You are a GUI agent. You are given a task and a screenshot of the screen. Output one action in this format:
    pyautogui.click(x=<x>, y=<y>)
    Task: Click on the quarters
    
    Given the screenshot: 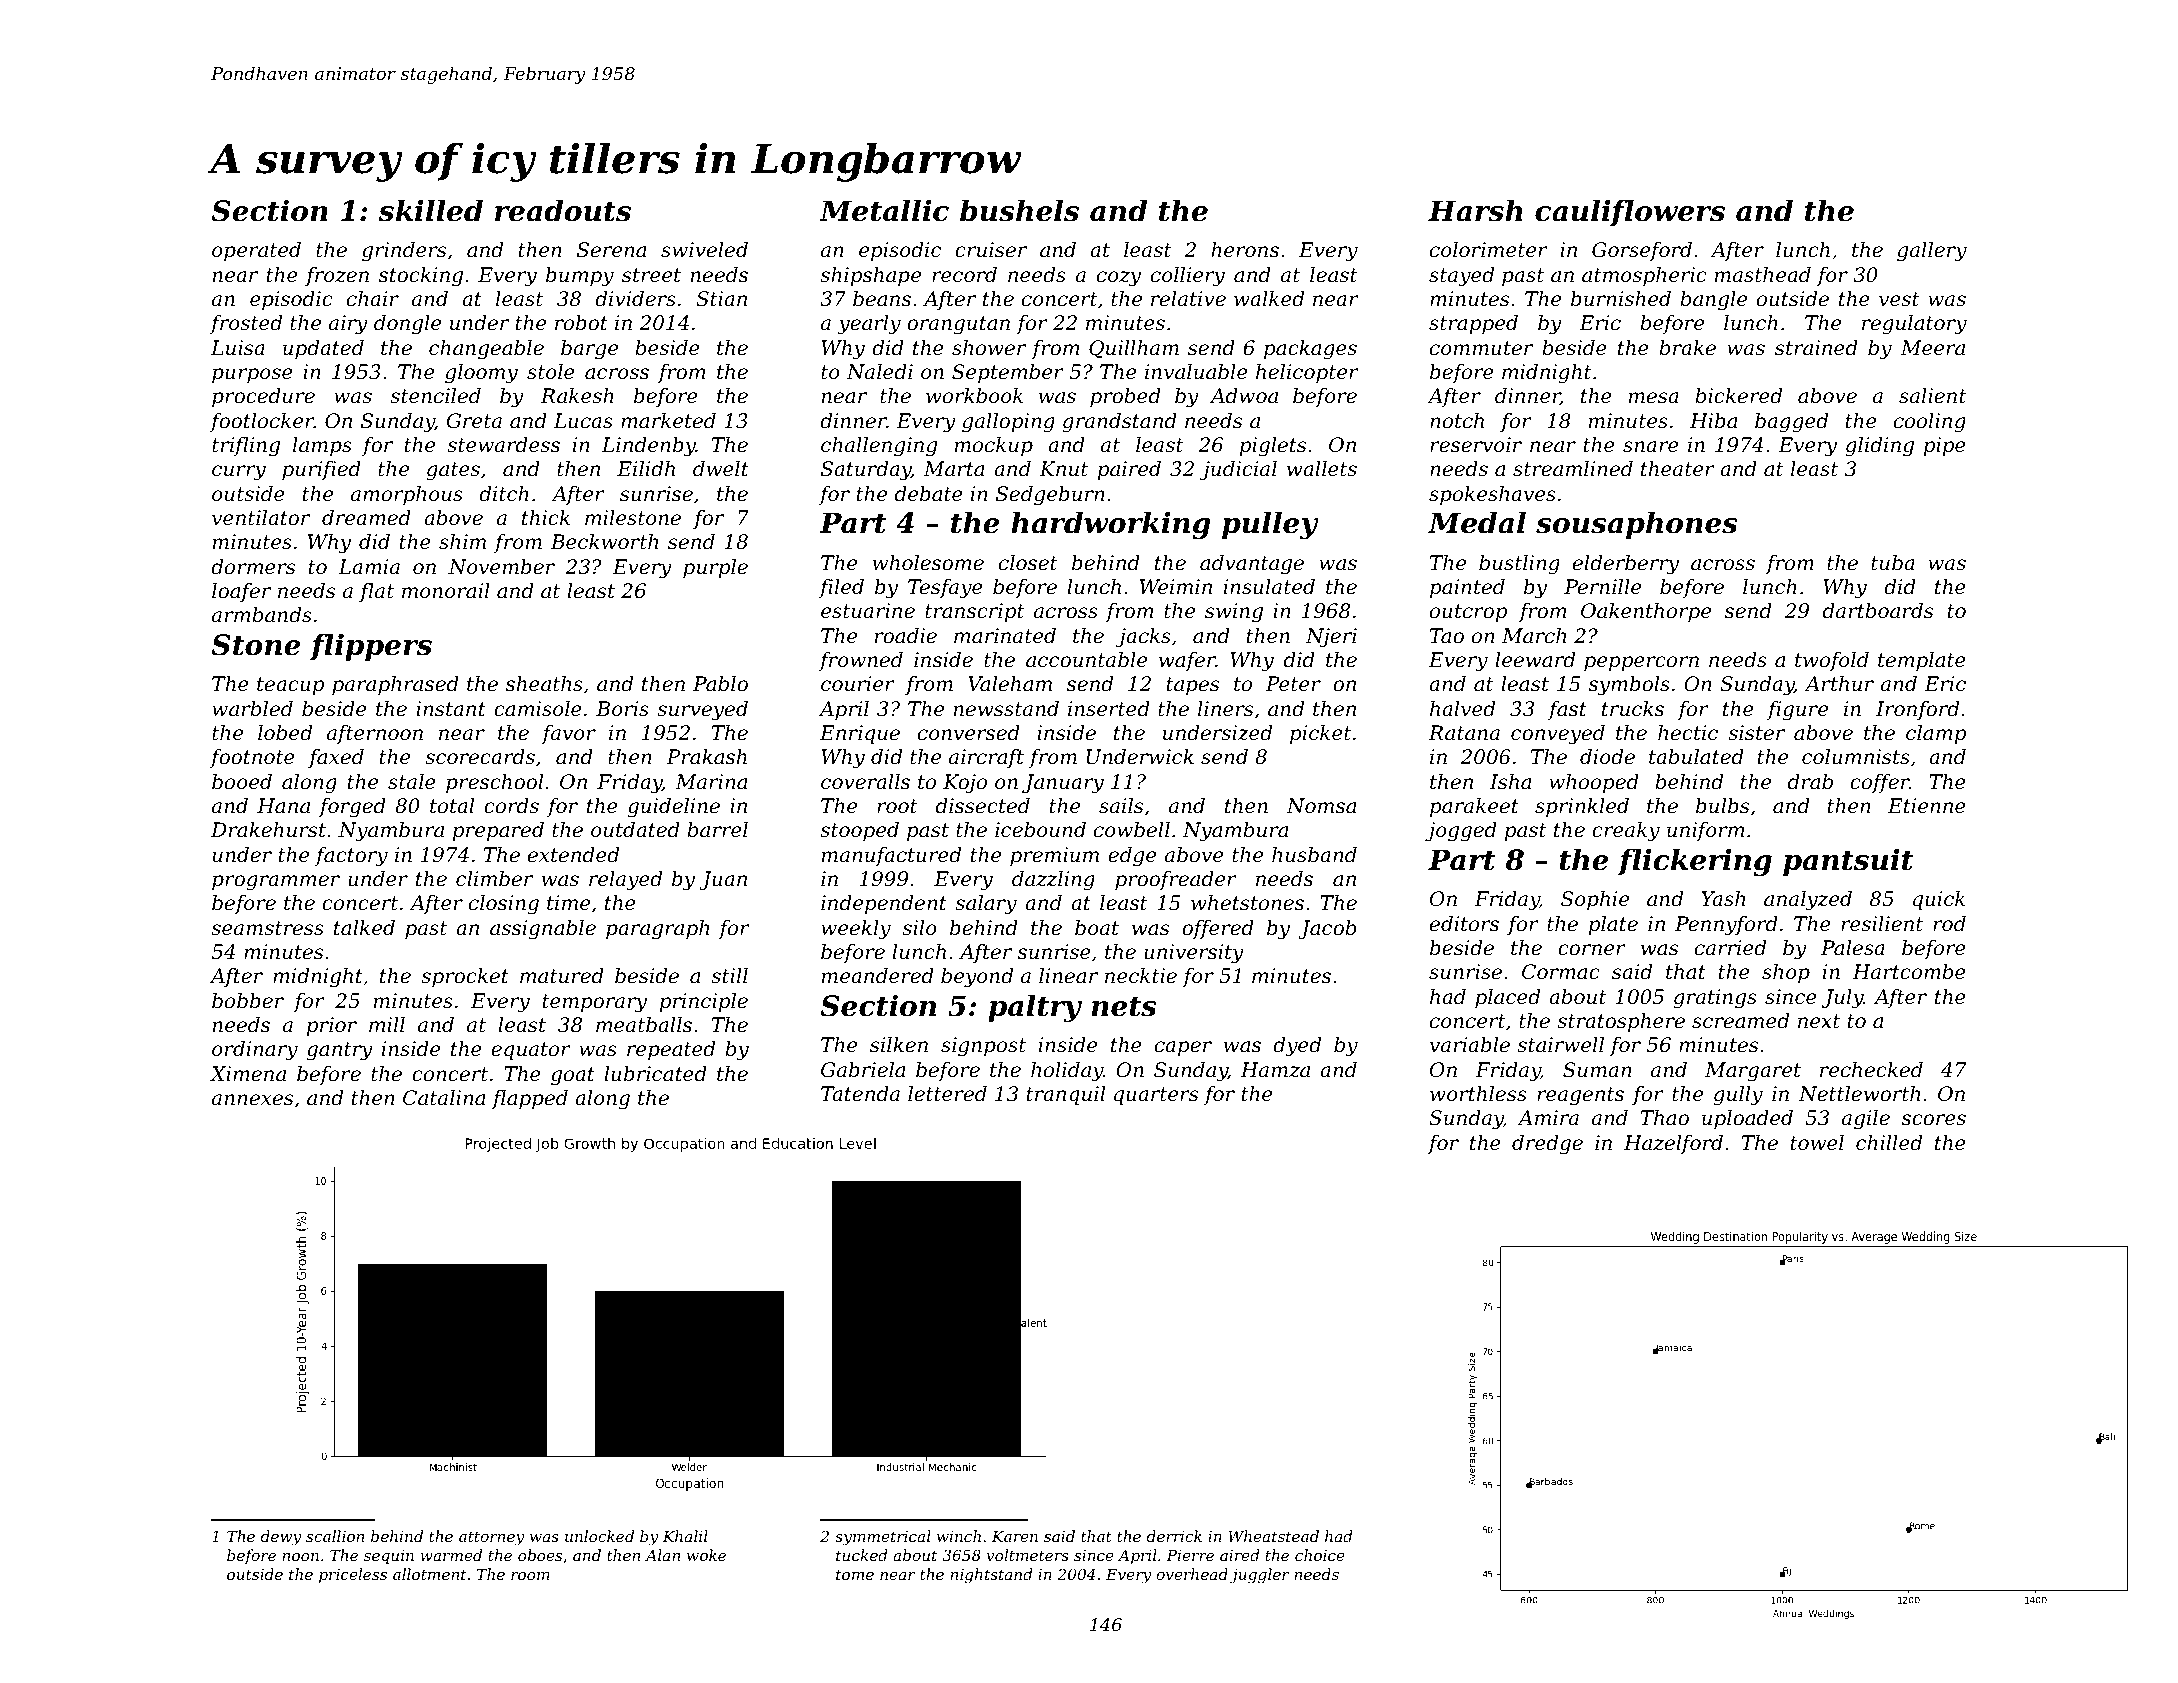 What is the action you would take?
    pyautogui.click(x=1156, y=1096)
